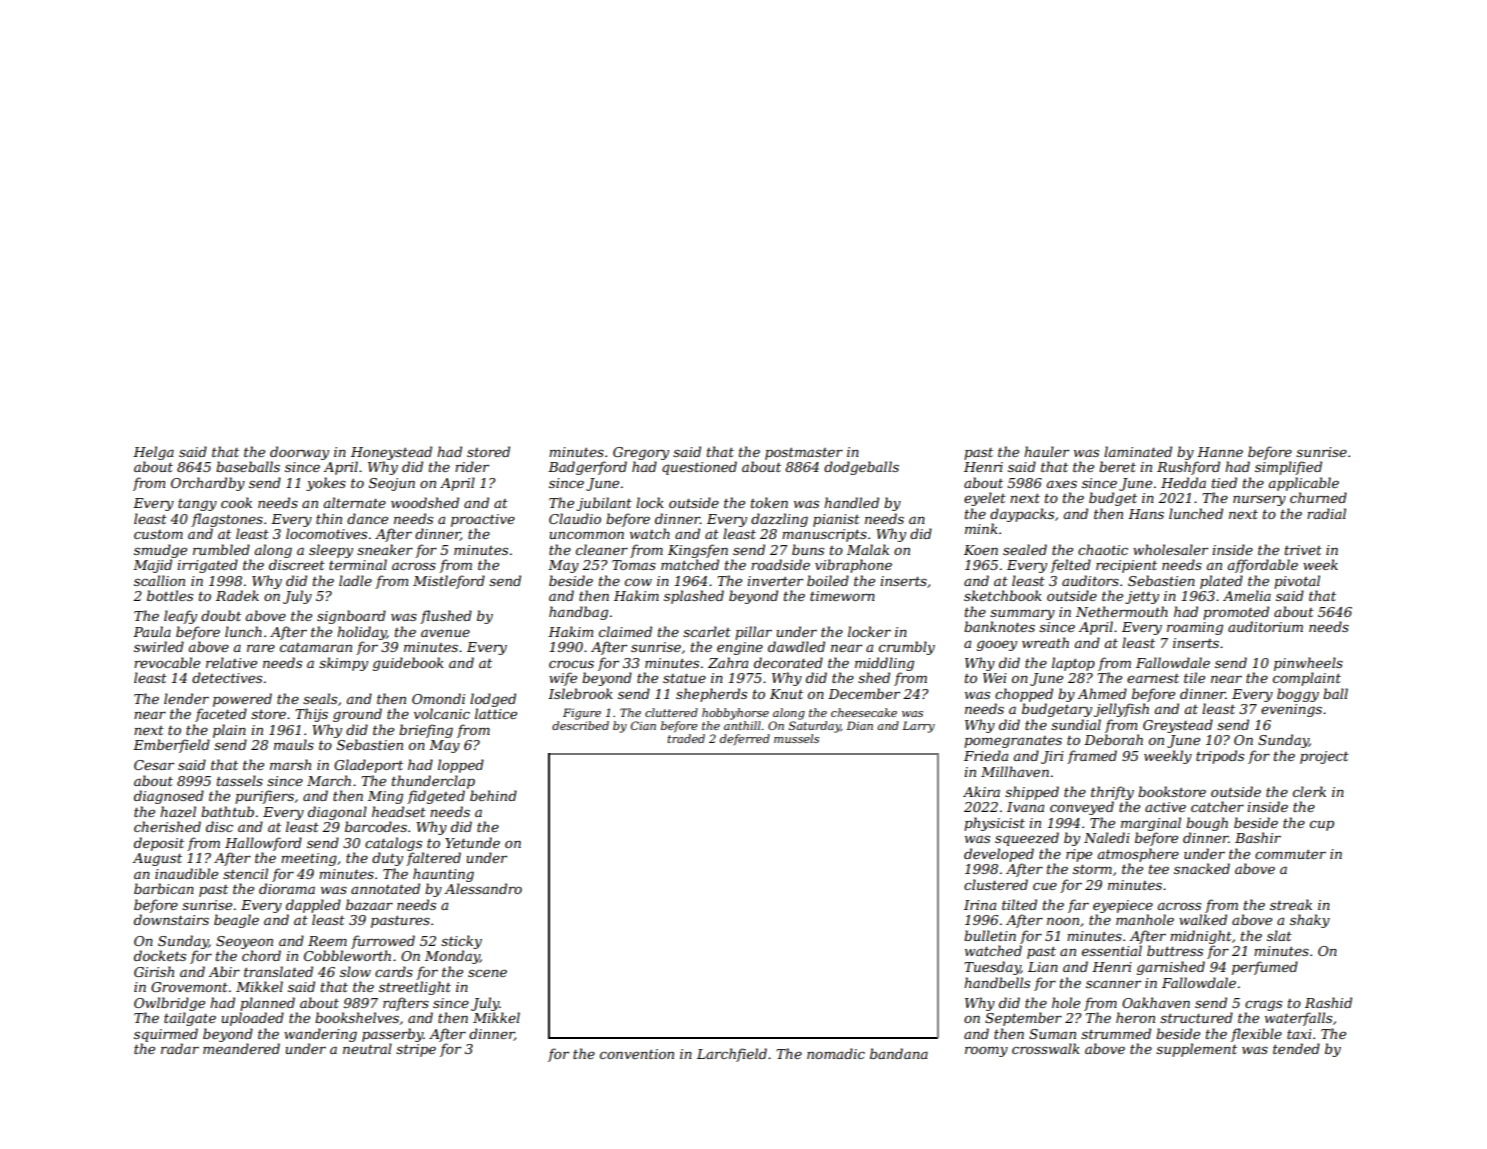 The height and width of the document is (1149, 1487). Describe the element at coordinates (1247, 595) in the document. I see `Amelia` at that location.
